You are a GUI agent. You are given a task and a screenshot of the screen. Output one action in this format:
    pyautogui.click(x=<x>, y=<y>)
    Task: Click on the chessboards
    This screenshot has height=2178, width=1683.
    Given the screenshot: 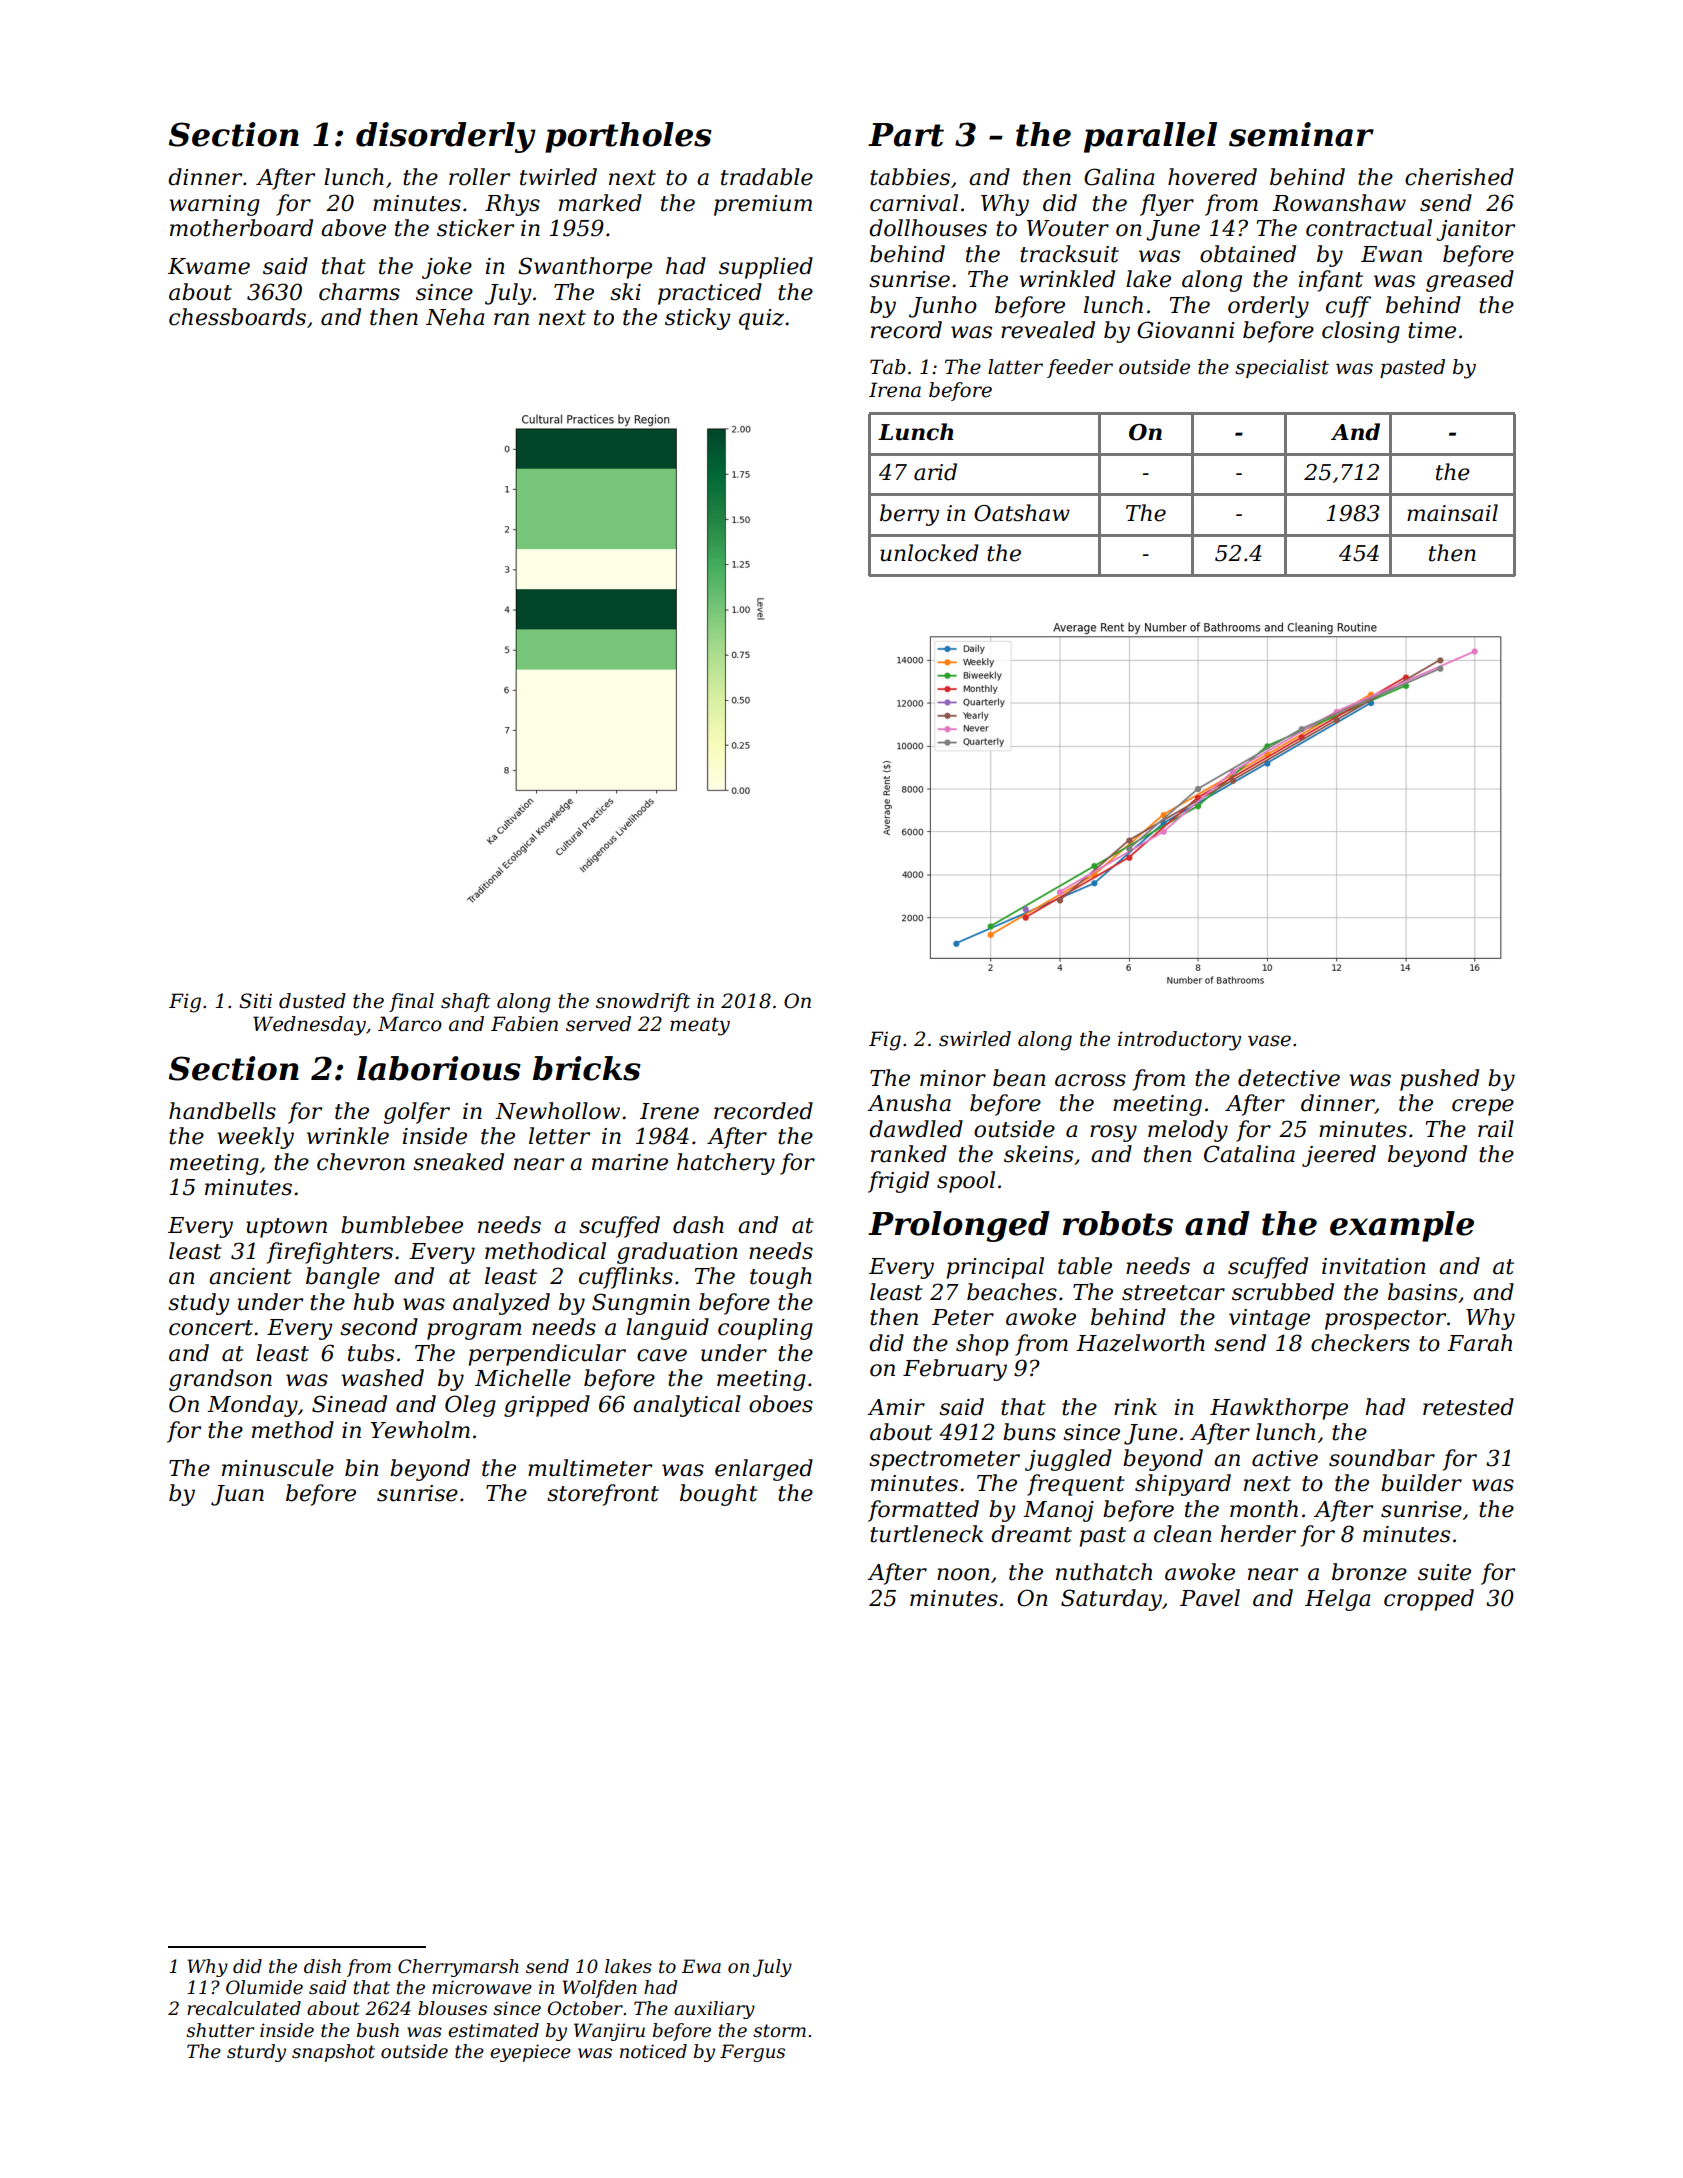 What is the action you would take?
    pyautogui.click(x=237, y=317)
